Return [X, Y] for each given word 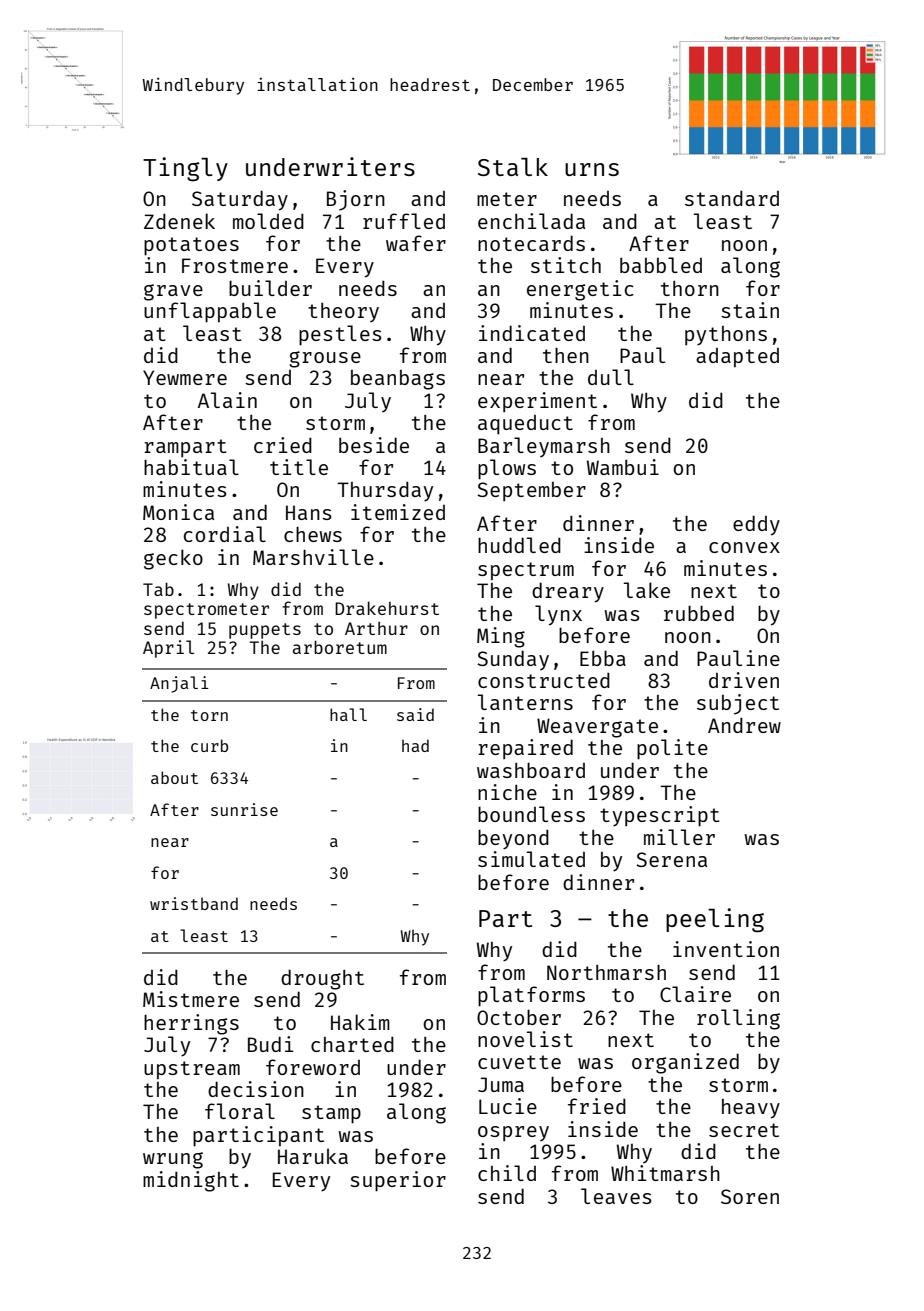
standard [732, 198]
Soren [750, 1196]
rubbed [699, 613]
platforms [531, 996]
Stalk [513, 167]
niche [507, 792]
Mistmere [191, 999]
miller [679, 837]
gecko [173, 559]
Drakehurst [387, 608]
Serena [671, 859]
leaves [616, 1196]
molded [268, 221]
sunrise [244, 809]
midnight [191, 1181]
